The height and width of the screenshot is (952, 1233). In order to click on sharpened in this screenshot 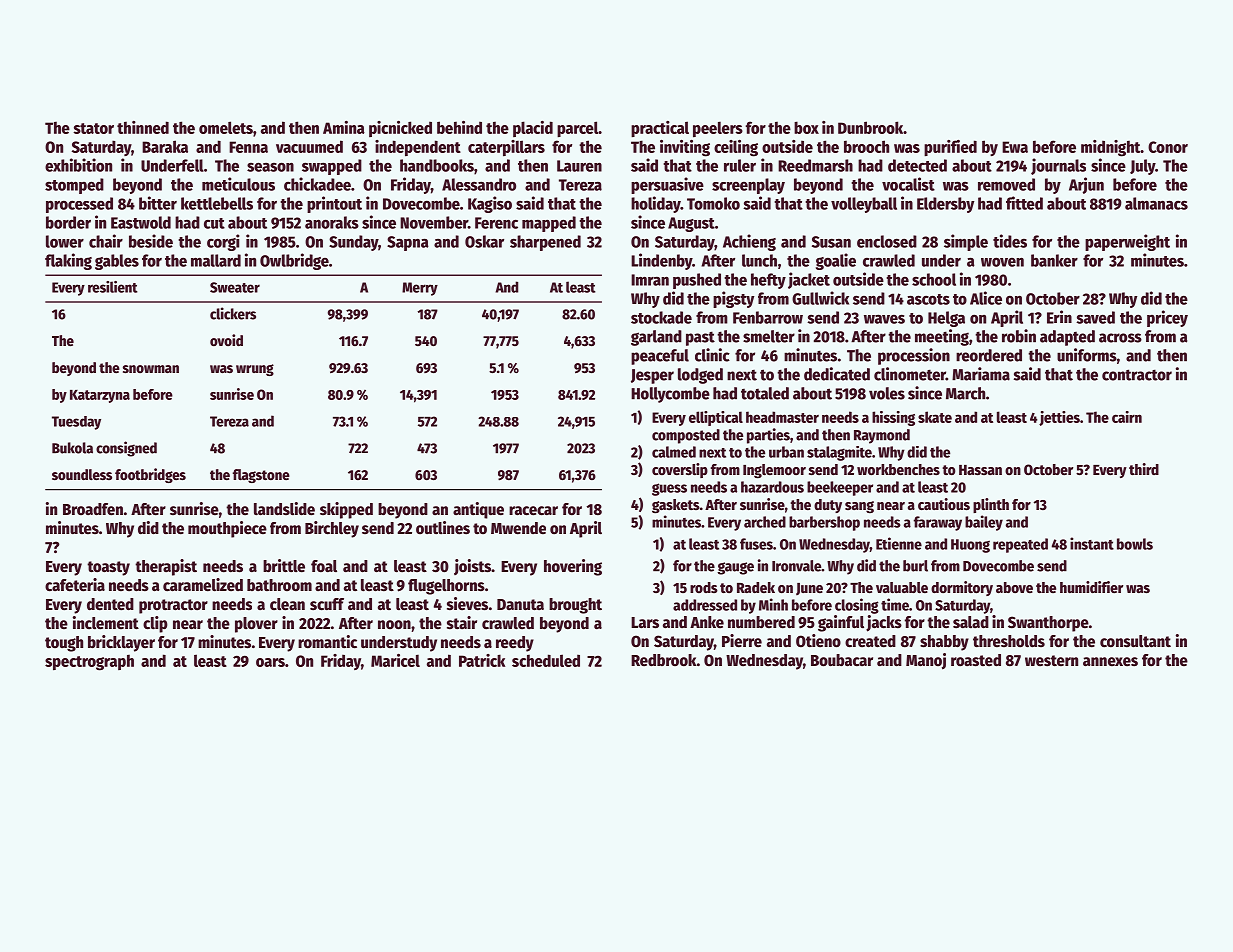, I will do `click(545, 243)`.
